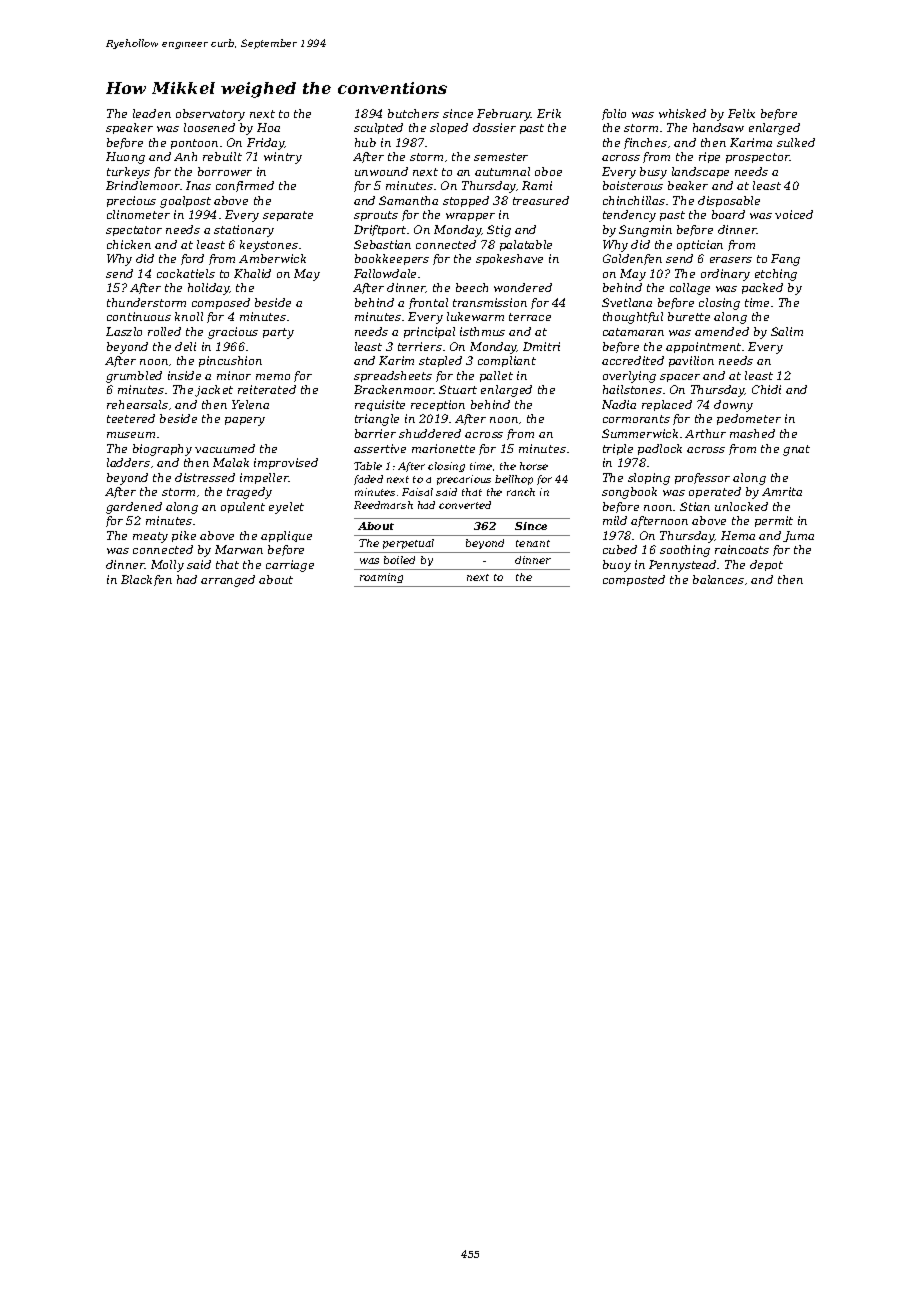 The image size is (924, 1308). Describe the element at coordinates (718, 127) in the screenshot. I see `handsaw` at that location.
